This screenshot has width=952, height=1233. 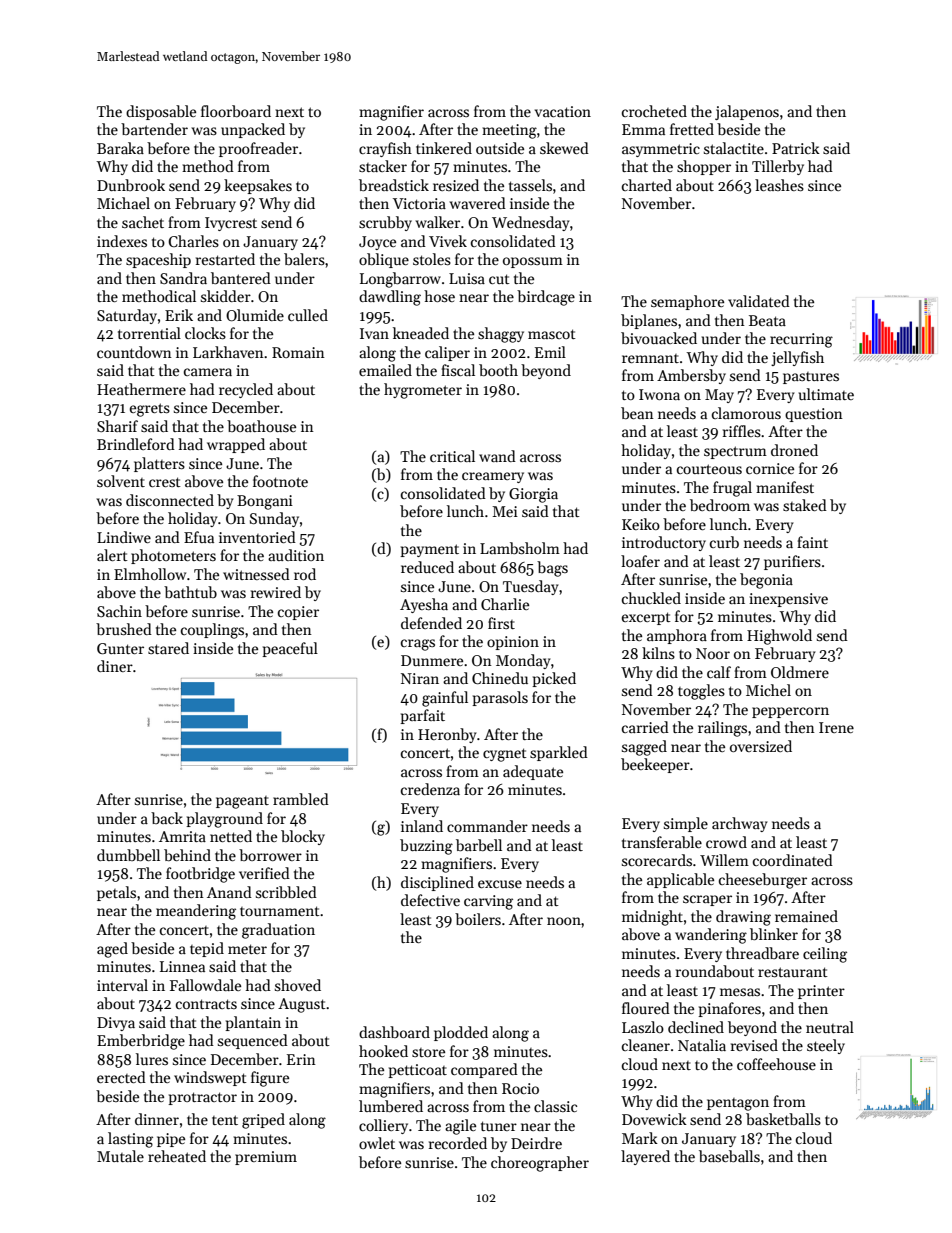 What do you see at coordinates (530, 185) in the screenshot?
I see `tassels` at bounding box center [530, 185].
